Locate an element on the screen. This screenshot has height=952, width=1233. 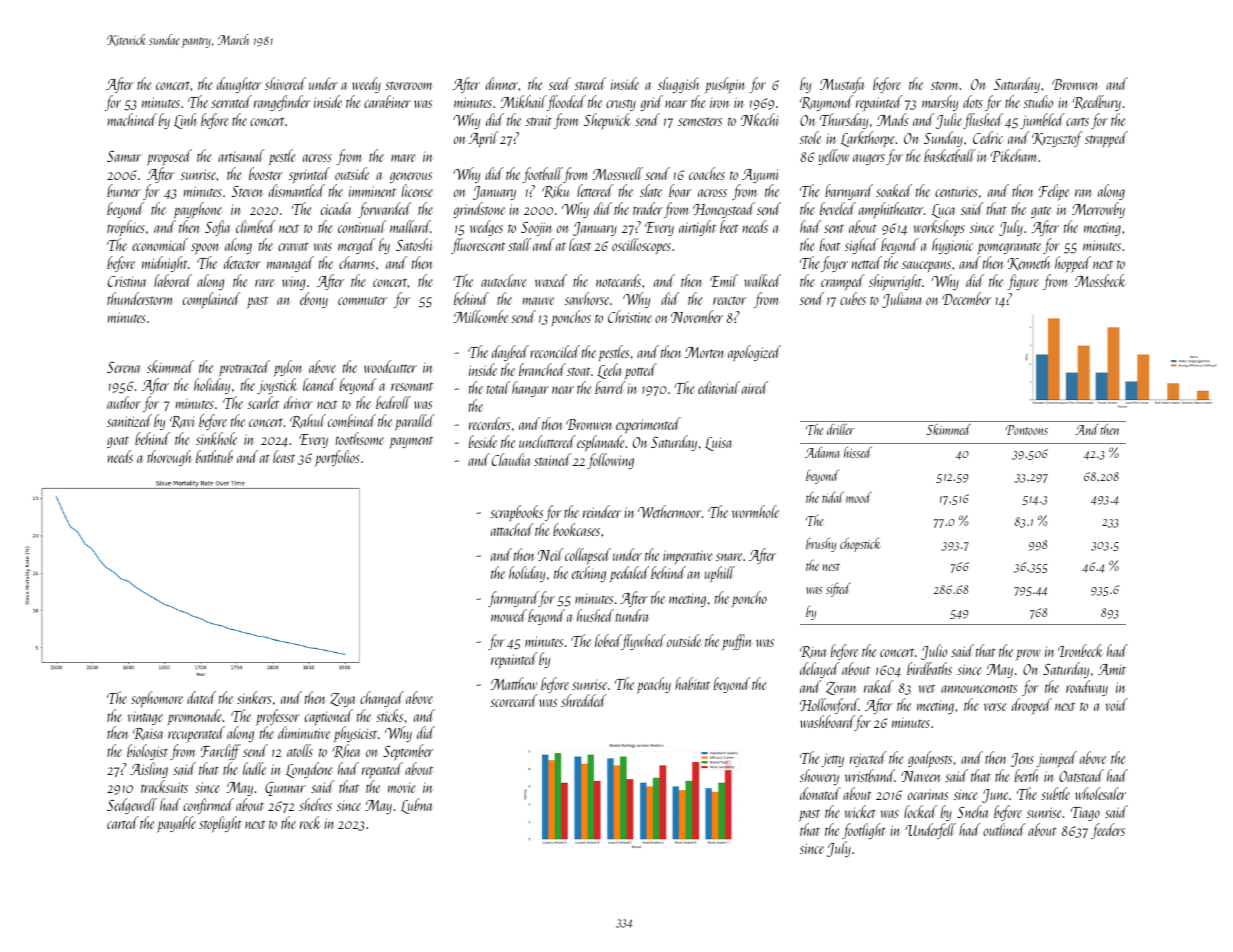
scarlet is located at coordinates (263, 402).
